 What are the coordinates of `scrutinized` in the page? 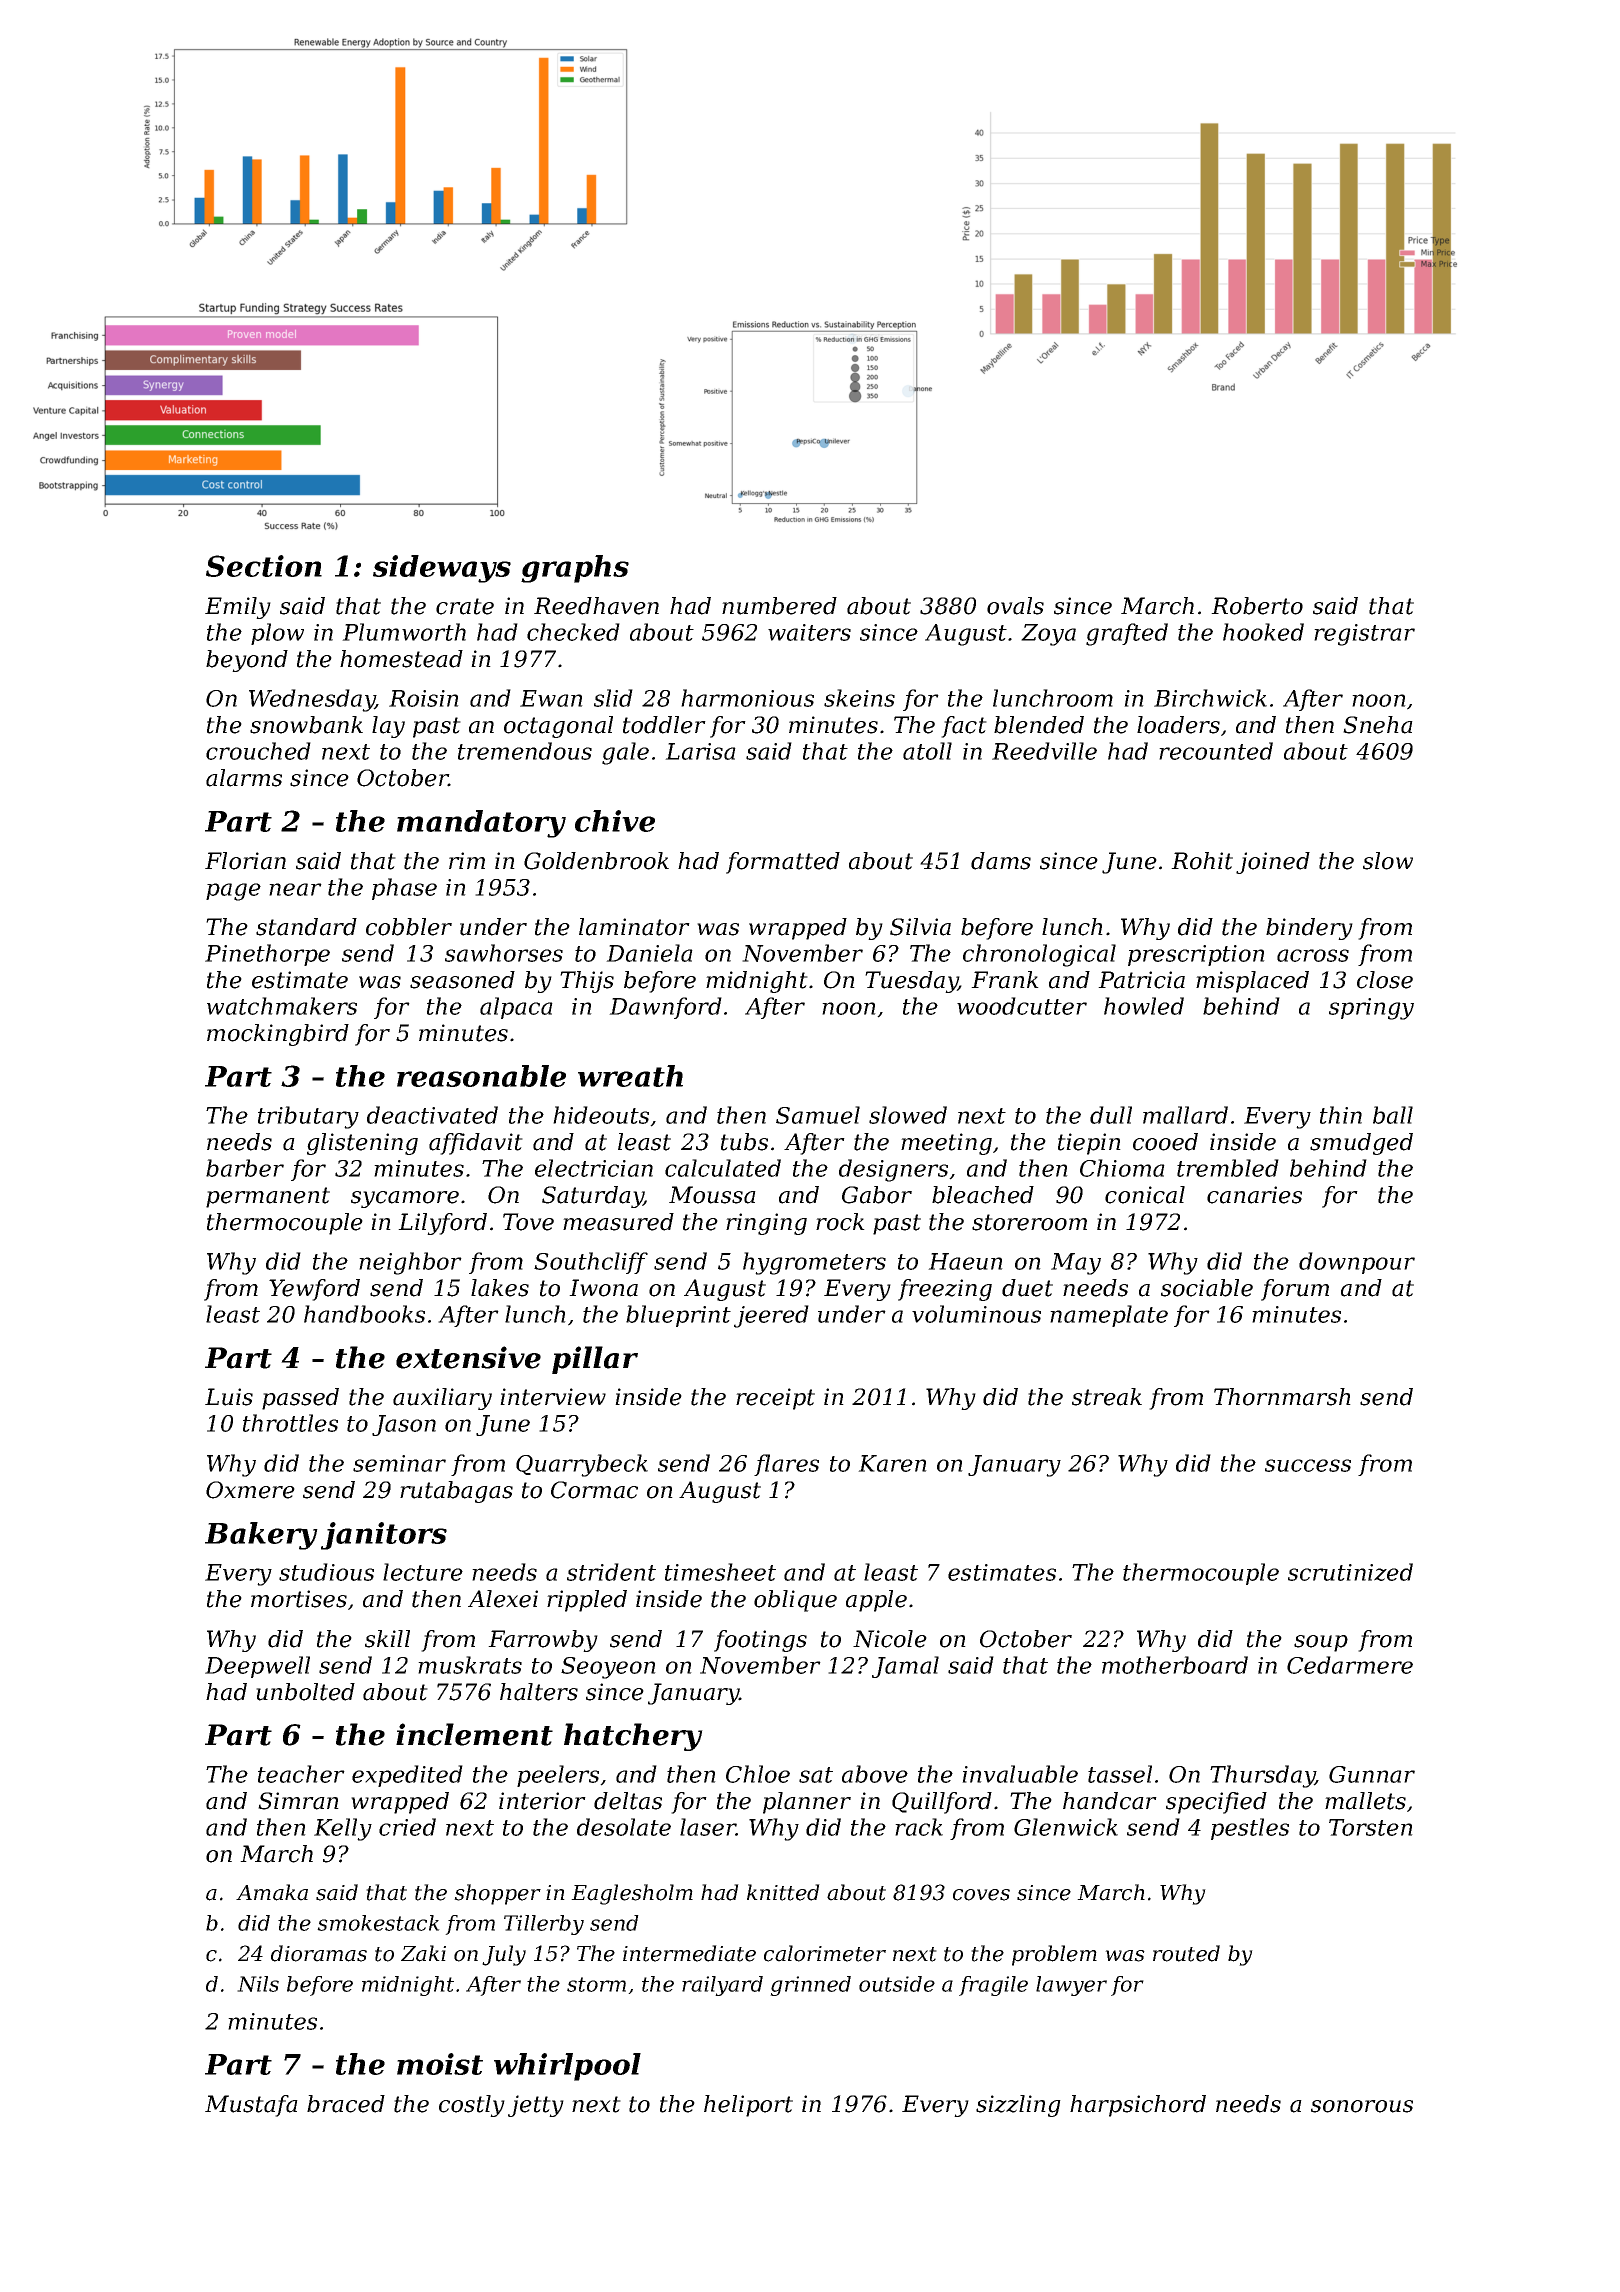 It's located at (1350, 1572).
